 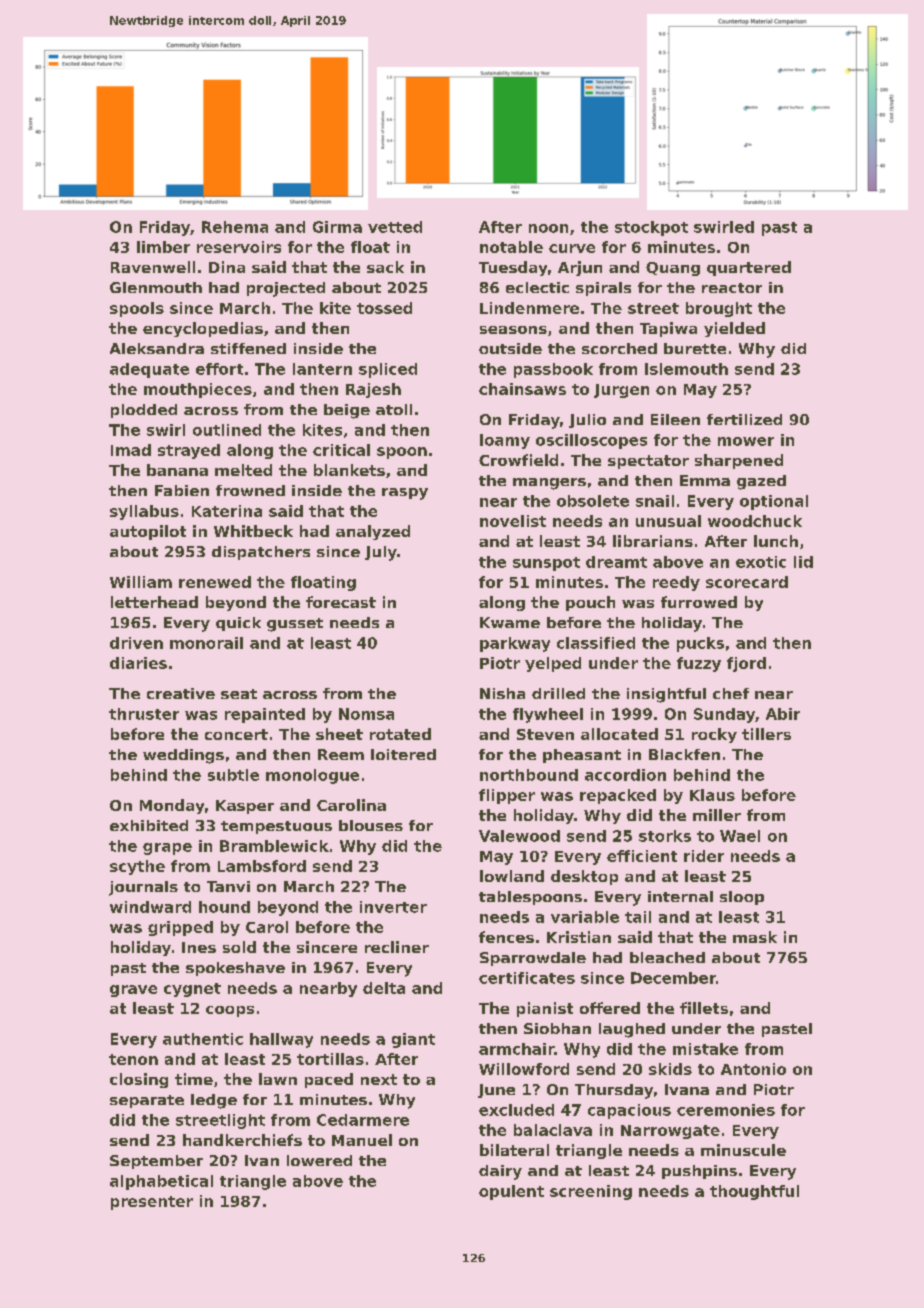 What do you see at coordinates (699, 1172) in the screenshot?
I see `pushpins` at bounding box center [699, 1172].
